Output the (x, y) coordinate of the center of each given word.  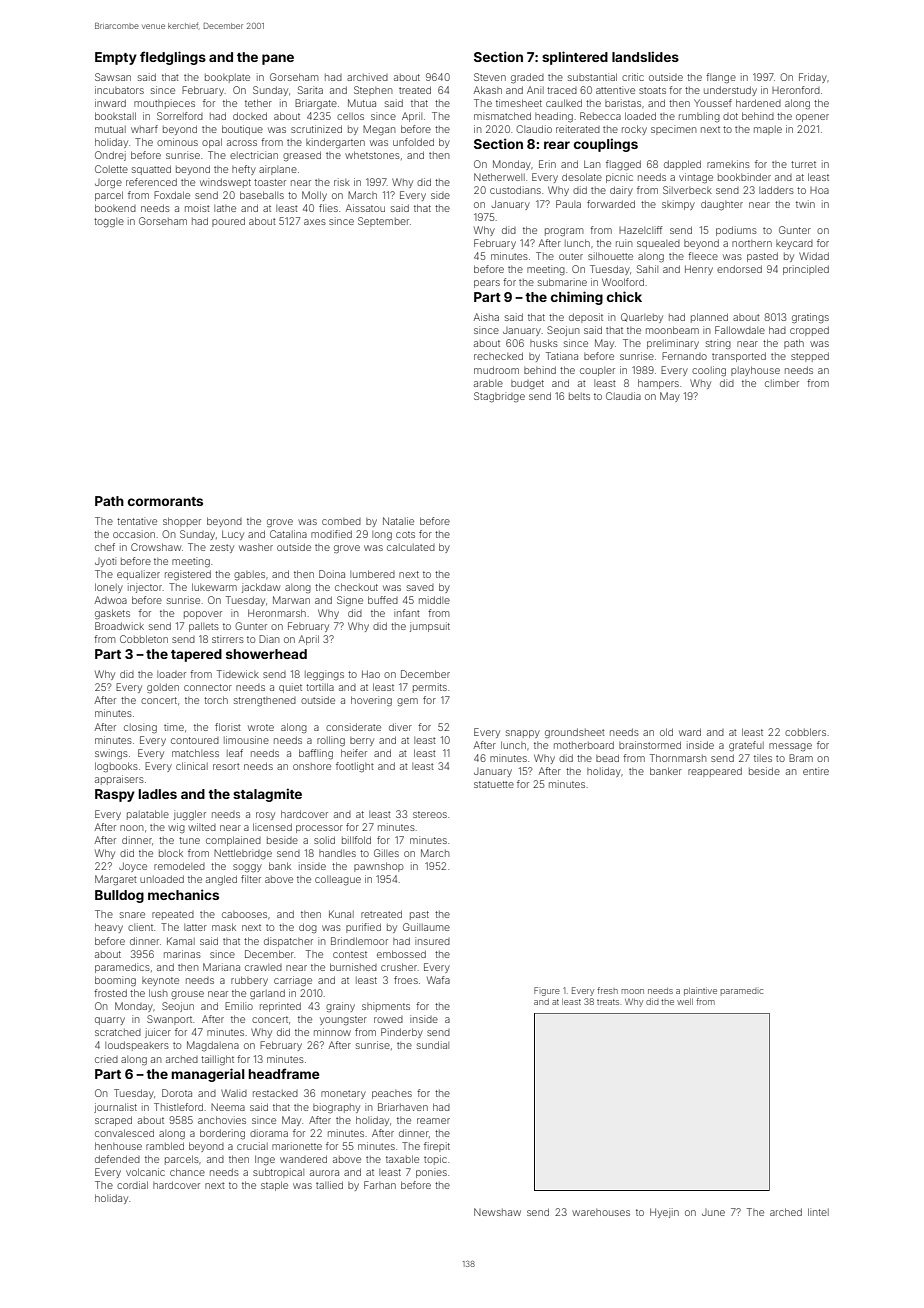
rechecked (498, 356)
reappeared (715, 772)
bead (607, 758)
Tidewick (238, 674)
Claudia (623, 396)
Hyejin (664, 1213)
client (140, 927)
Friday (813, 78)
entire (816, 771)
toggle (109, 223)
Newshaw (497, 1212)
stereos (430, 814)
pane (278, 59)
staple (274, 1186)
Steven (490, 77)
